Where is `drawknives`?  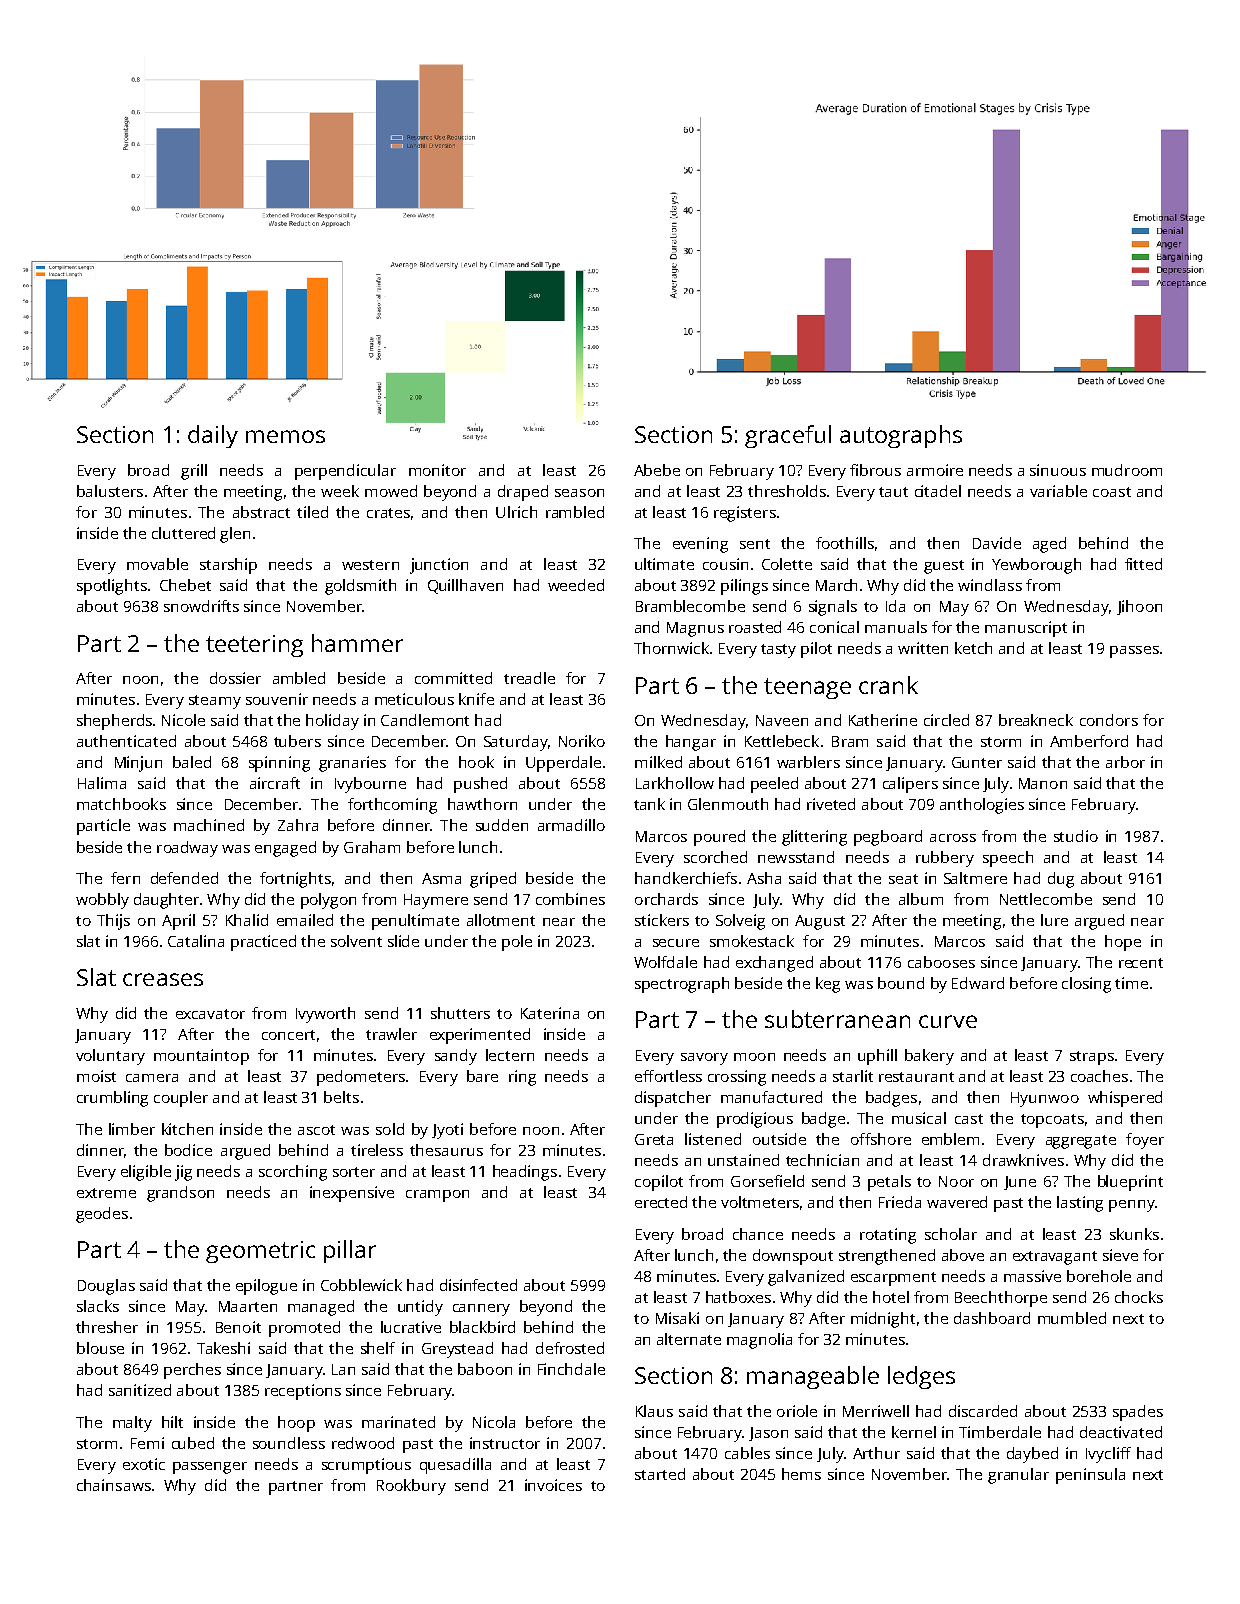
drawknives is located at coordinates (1023, 1160).
